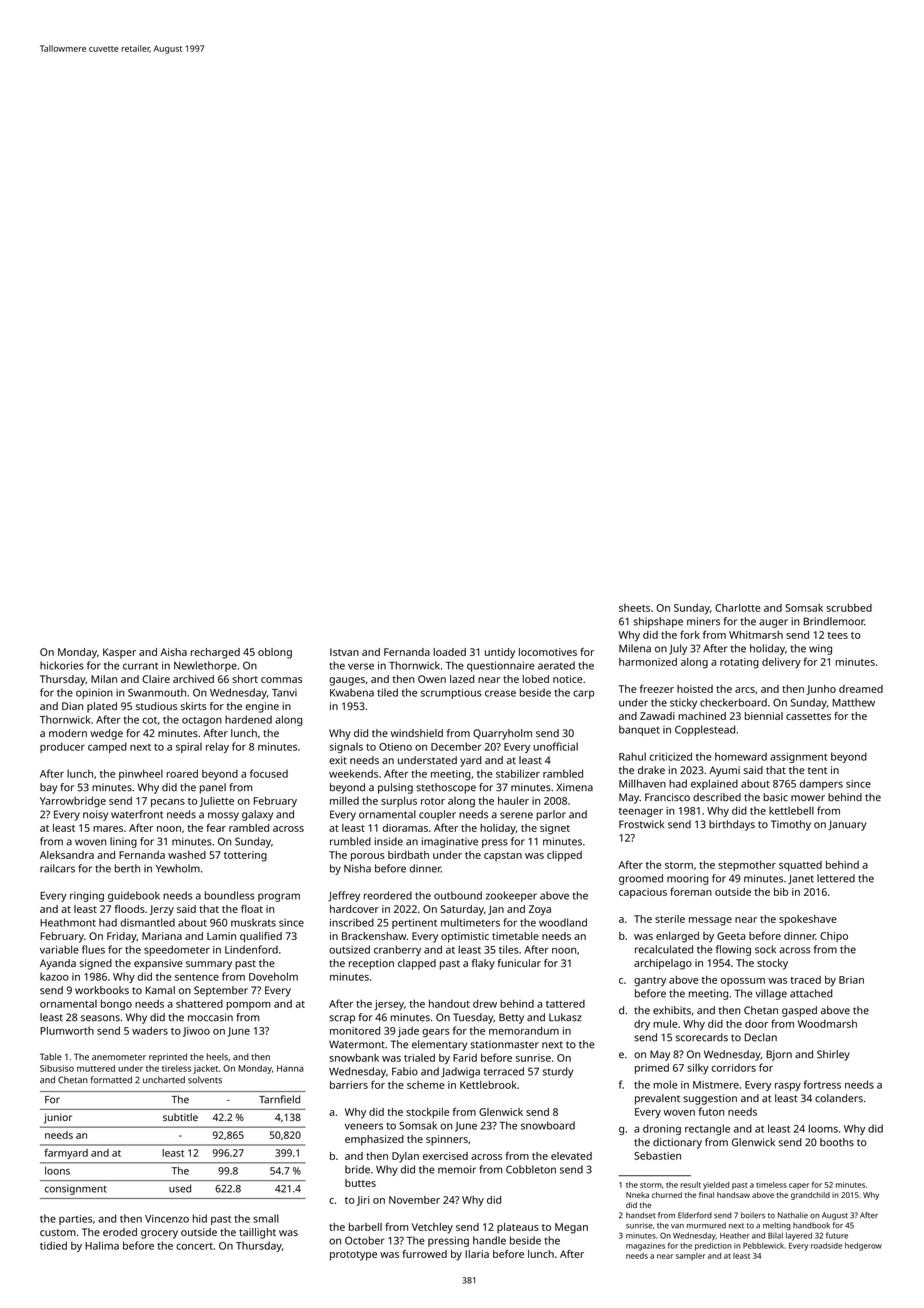 This screenshot has height=1308, width=924. I want to click on Kasper, so click(119, 653).
